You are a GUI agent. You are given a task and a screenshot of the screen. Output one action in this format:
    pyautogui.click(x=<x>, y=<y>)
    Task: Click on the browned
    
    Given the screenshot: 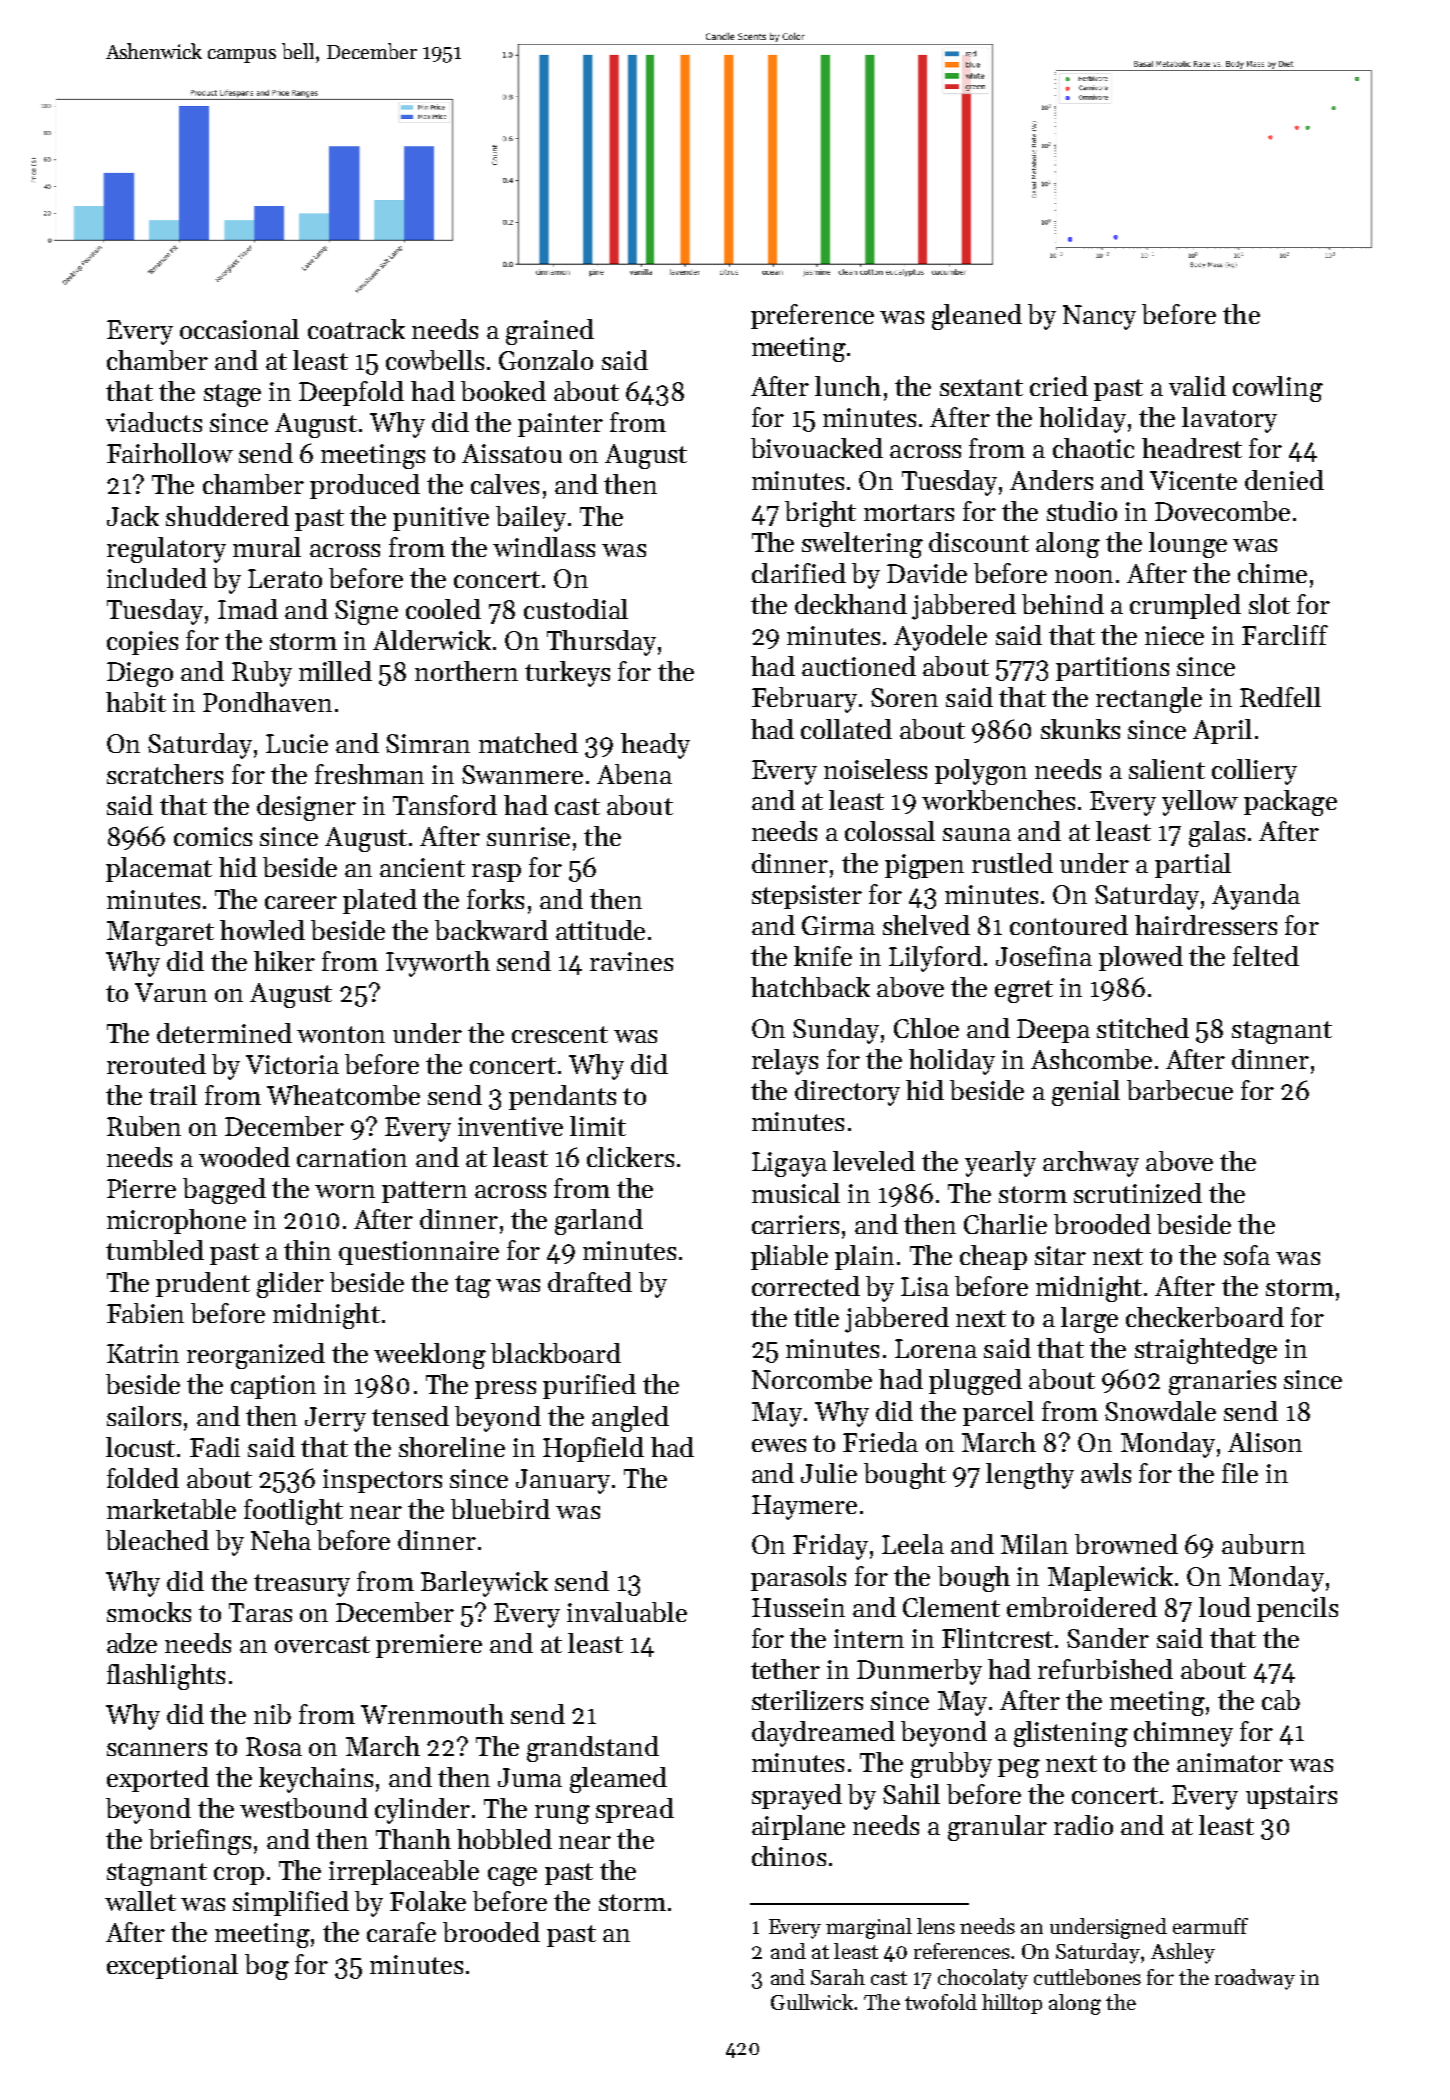 What is the action you would take?
    pyautogui.click(x=1126, y=1544)
